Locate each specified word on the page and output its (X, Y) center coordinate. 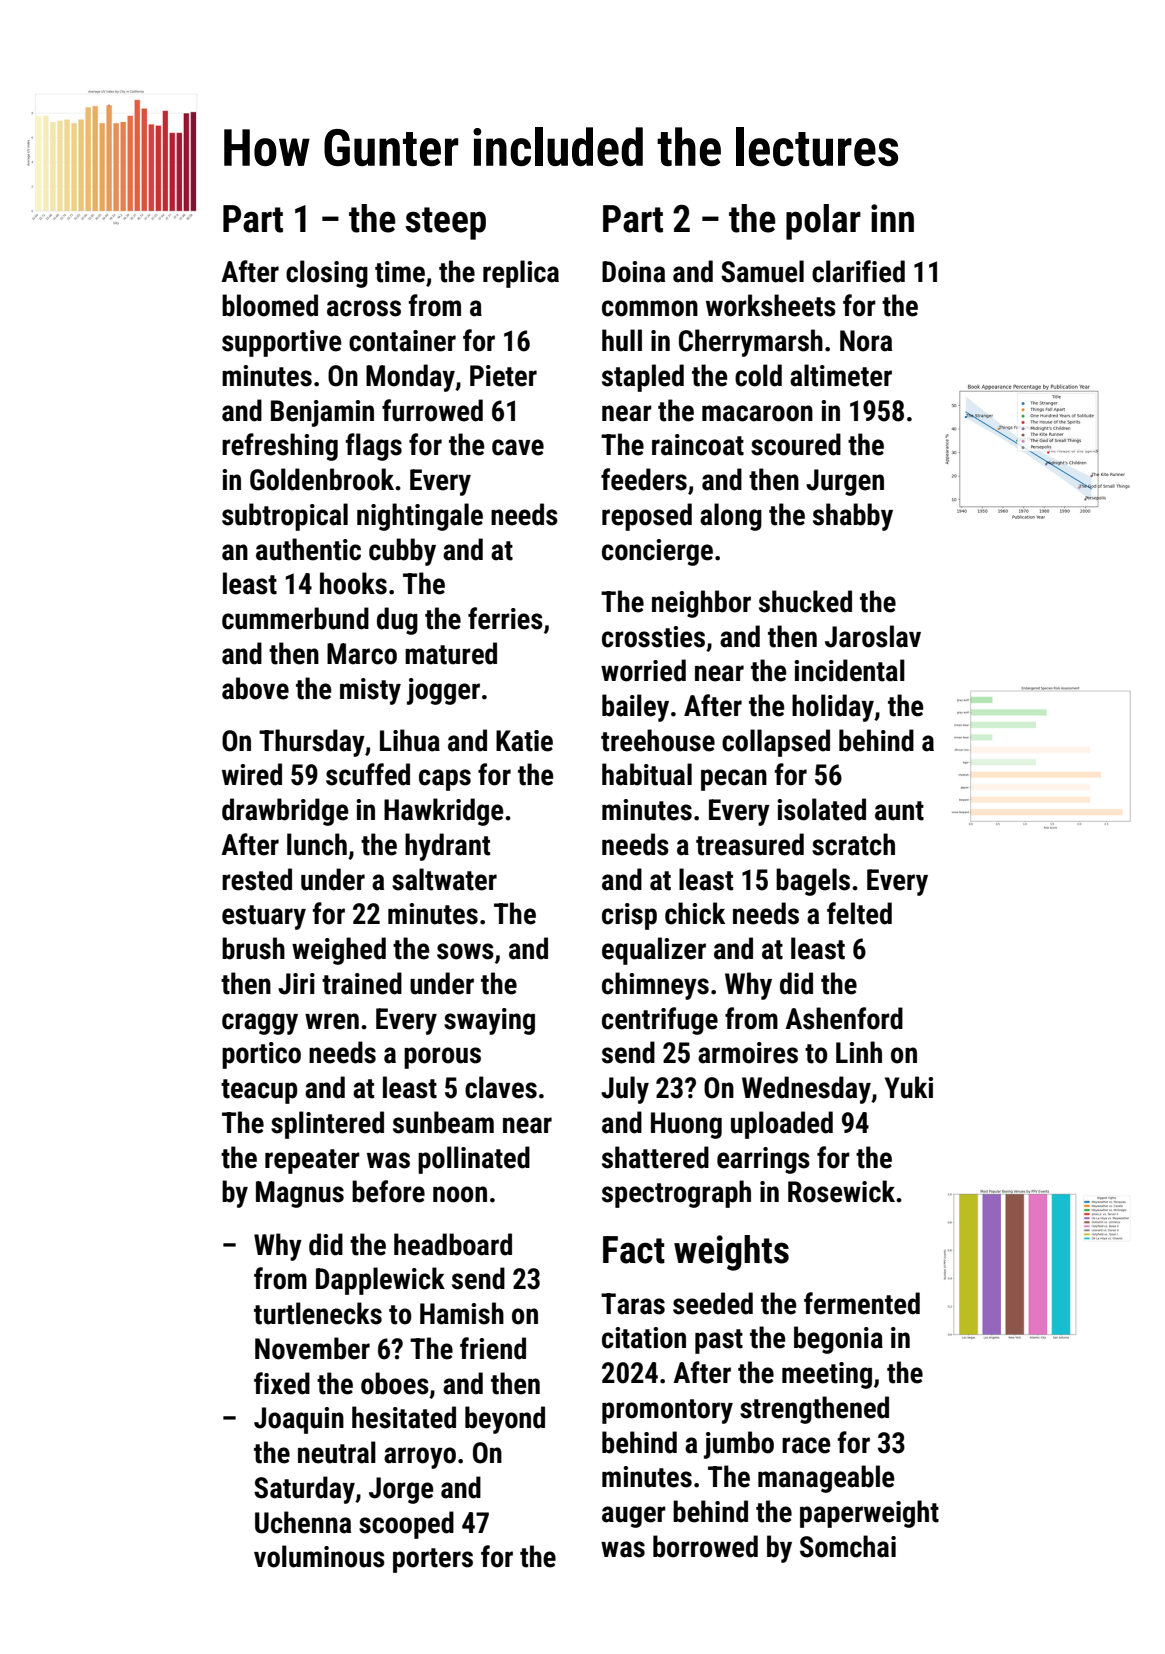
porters (433, 1560)
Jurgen (845, 482)
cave (518, 447)
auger (634, 1517)
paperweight (869, 1514)
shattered (655, 1157)
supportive (281, 343)
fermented (862, 1303)
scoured (796, 444)
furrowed (432, 410)
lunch (317, 844)
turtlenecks (318, 1313)
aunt (899, 811)
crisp (629, 916)
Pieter (503, 376)
